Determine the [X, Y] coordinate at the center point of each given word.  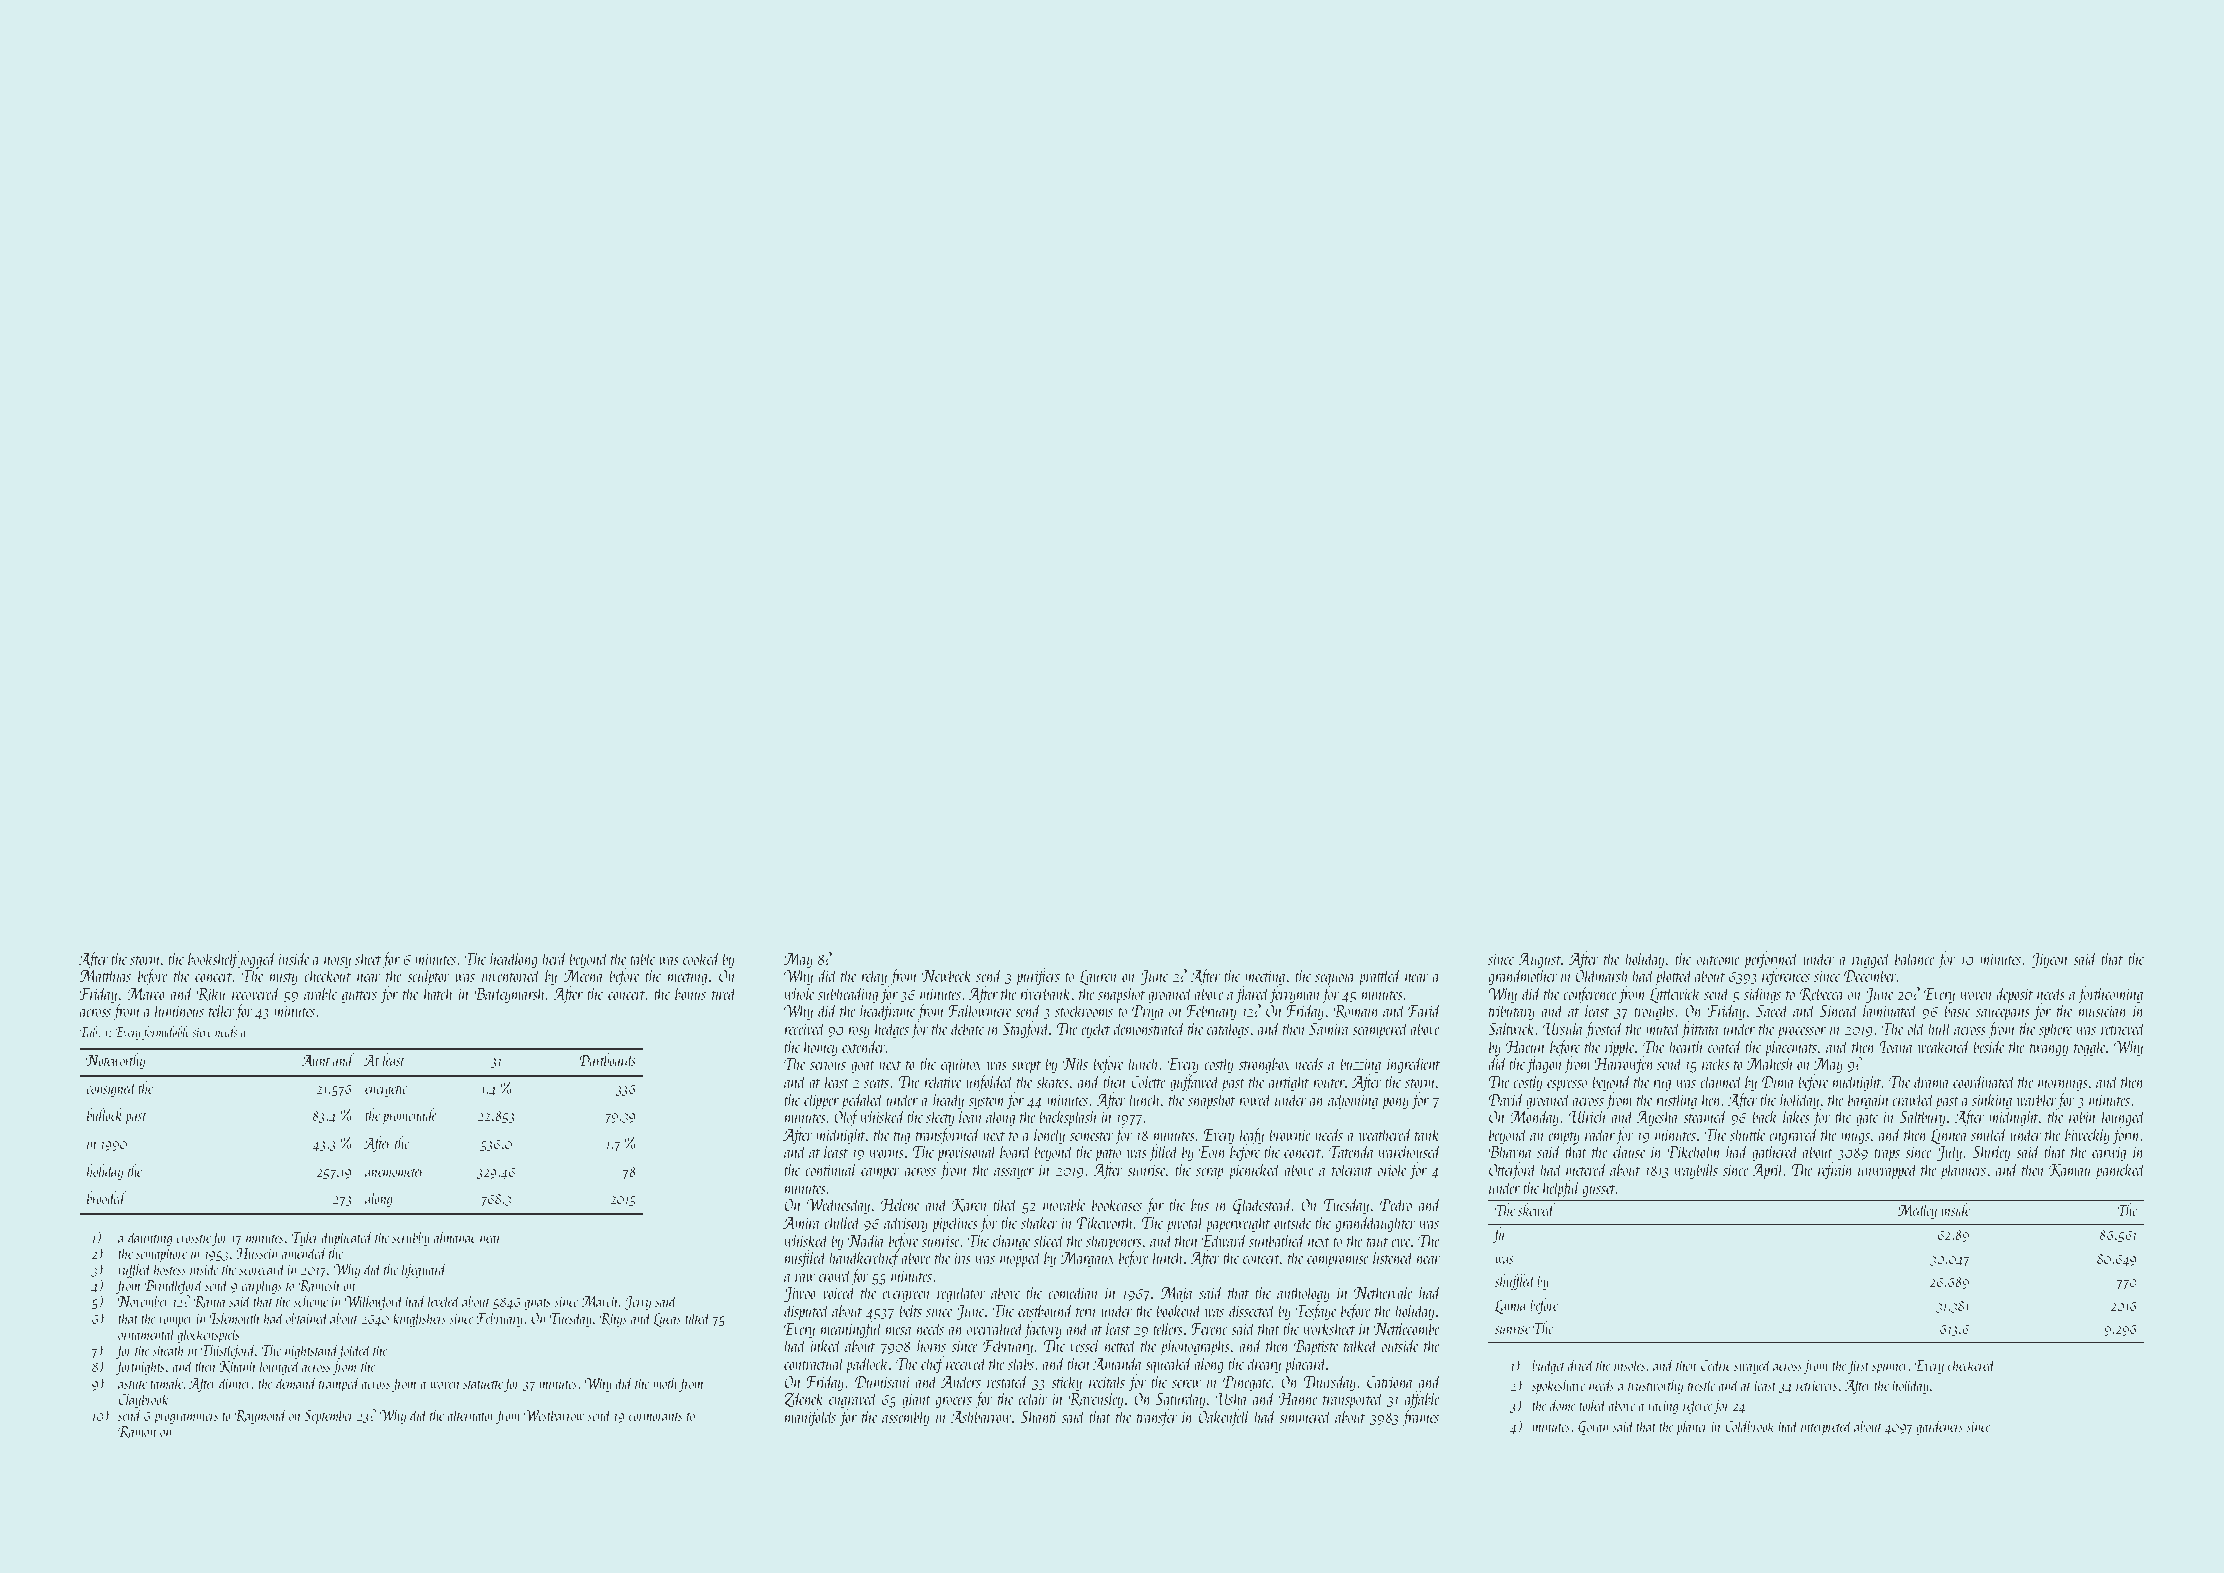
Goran [1593, 1428]
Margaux [1088, 1260]
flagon [1544, 1065]
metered [1587, 1169]
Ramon [137, 1432]
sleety [940, 1118]
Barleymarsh [509, 995]
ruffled [135, 1270]
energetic [386, 1090]
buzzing [1360, 1065]
